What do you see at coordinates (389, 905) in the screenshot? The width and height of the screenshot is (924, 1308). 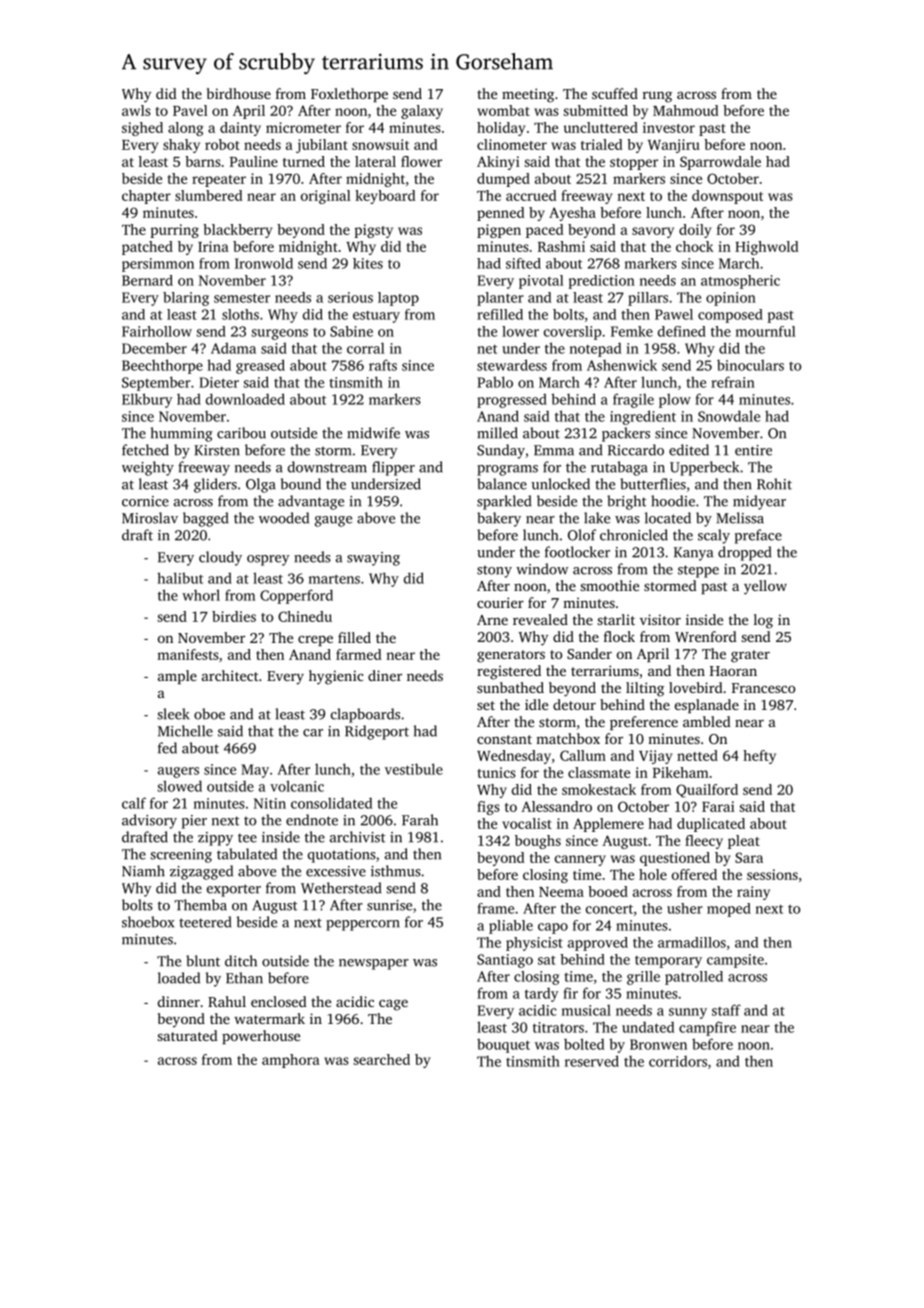 I see `sunrise` at bounding box center [389, 905].
